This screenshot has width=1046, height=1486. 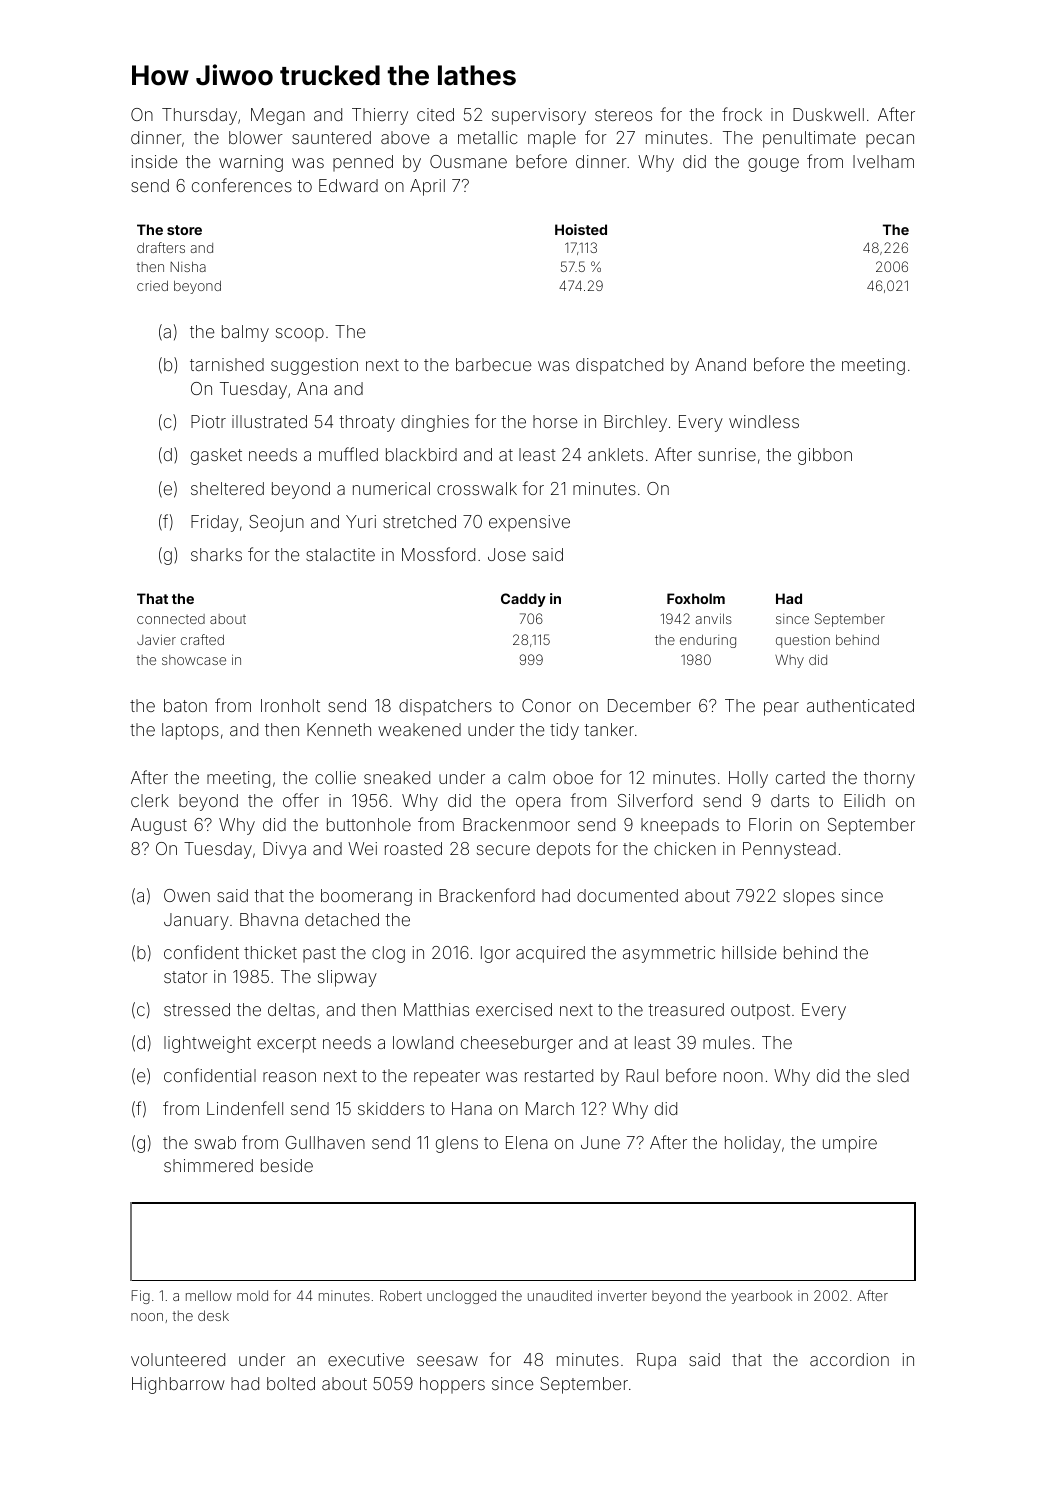 What do you see at coordinates (539, 116) in the screenshot?
I see `supervisory` at bounding box center [539, 116].
